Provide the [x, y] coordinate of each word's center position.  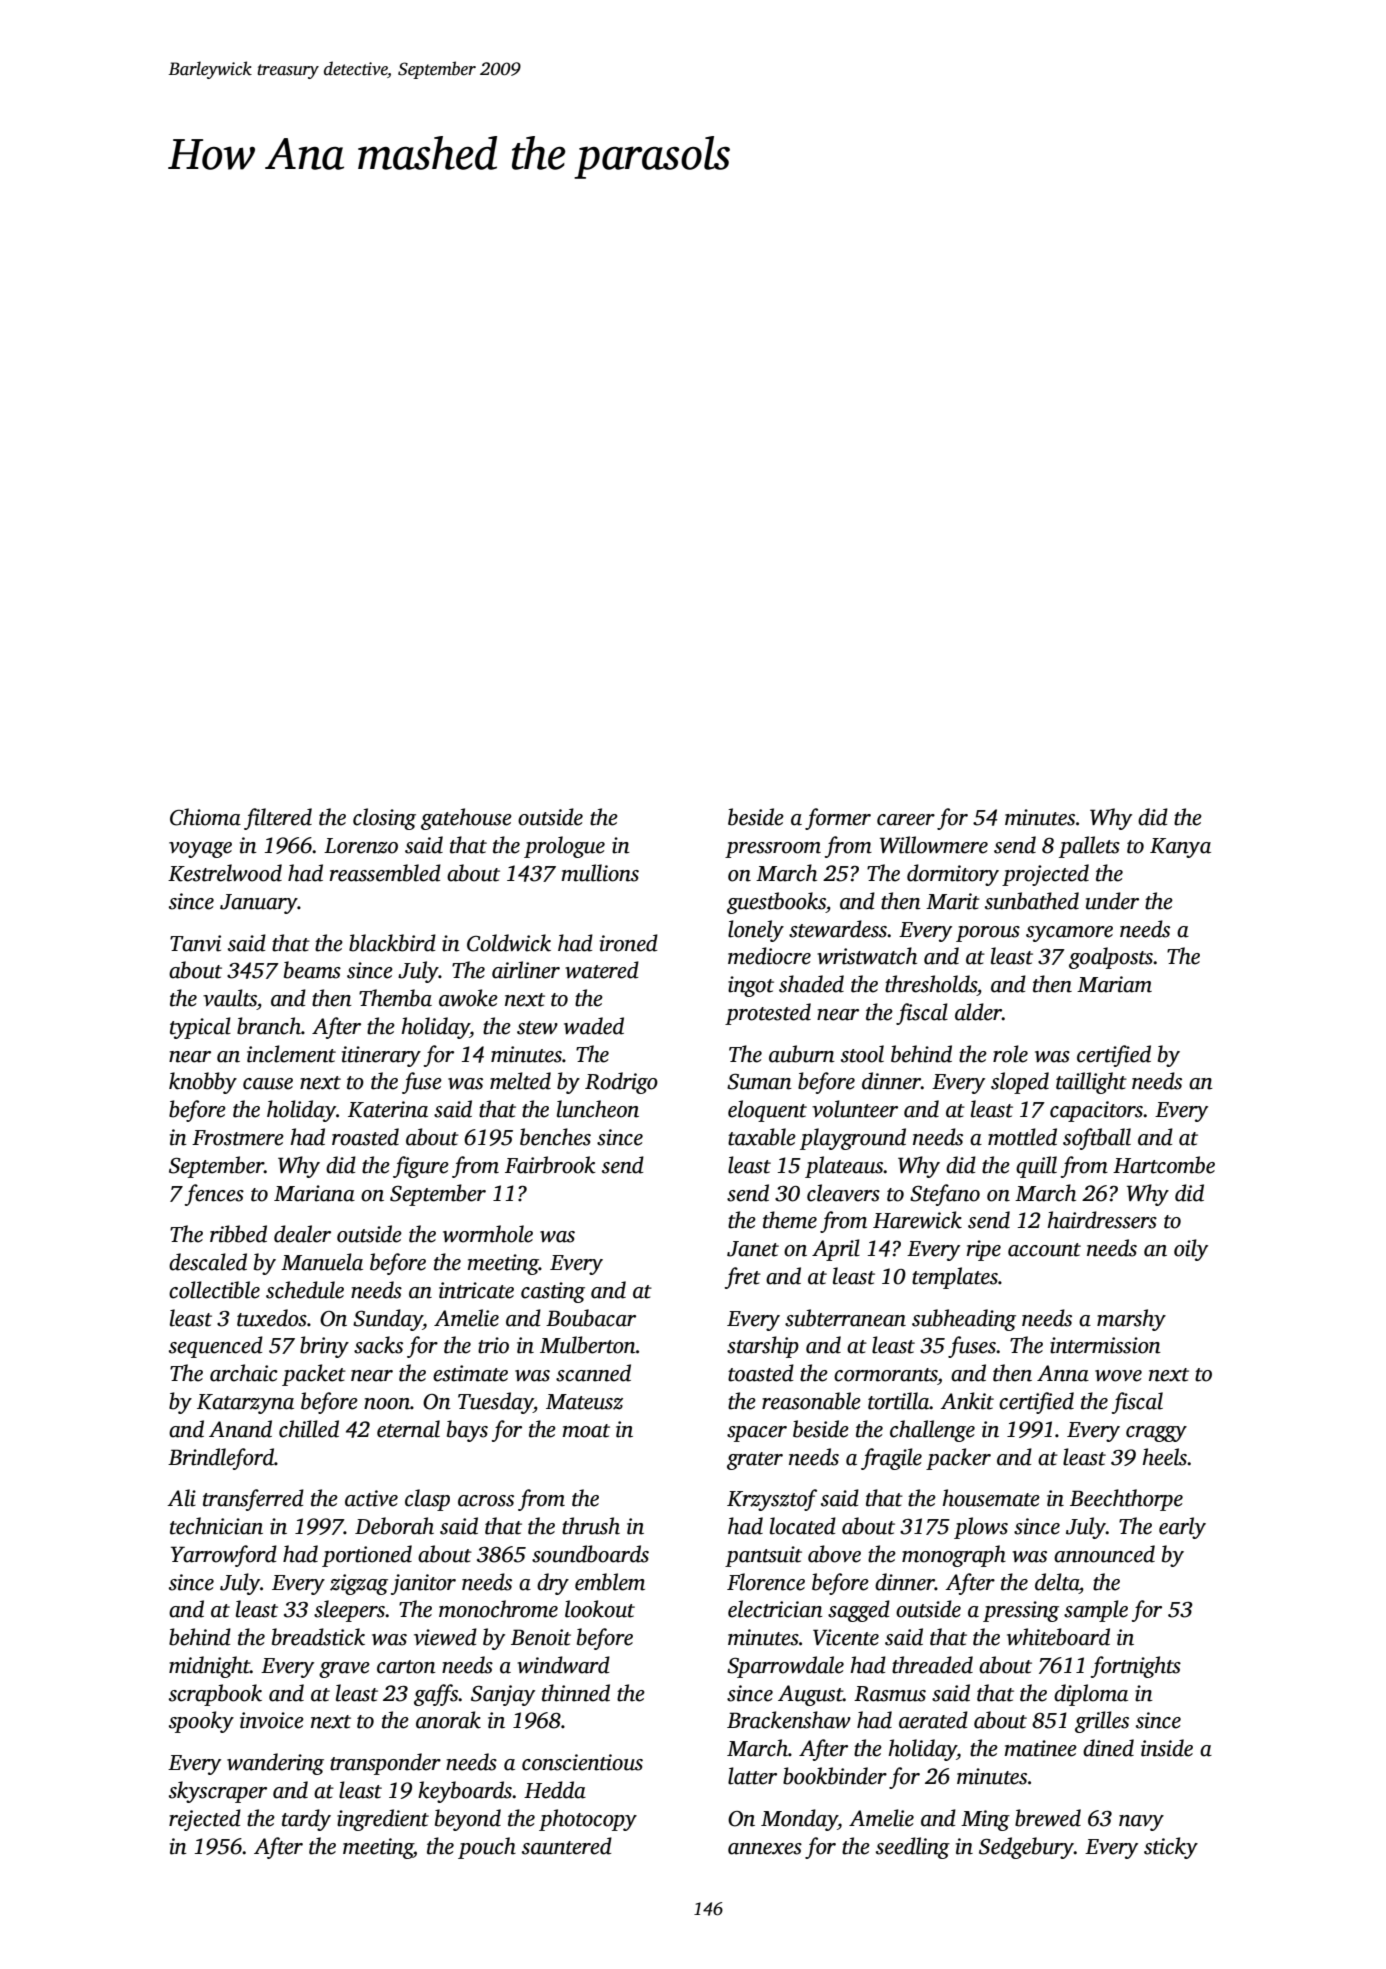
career [906, 820]
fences [214, 1195]
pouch [487, 1848]
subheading [964, 1320]
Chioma [205, 817]
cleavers [843, 1193]
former [838, 819]
